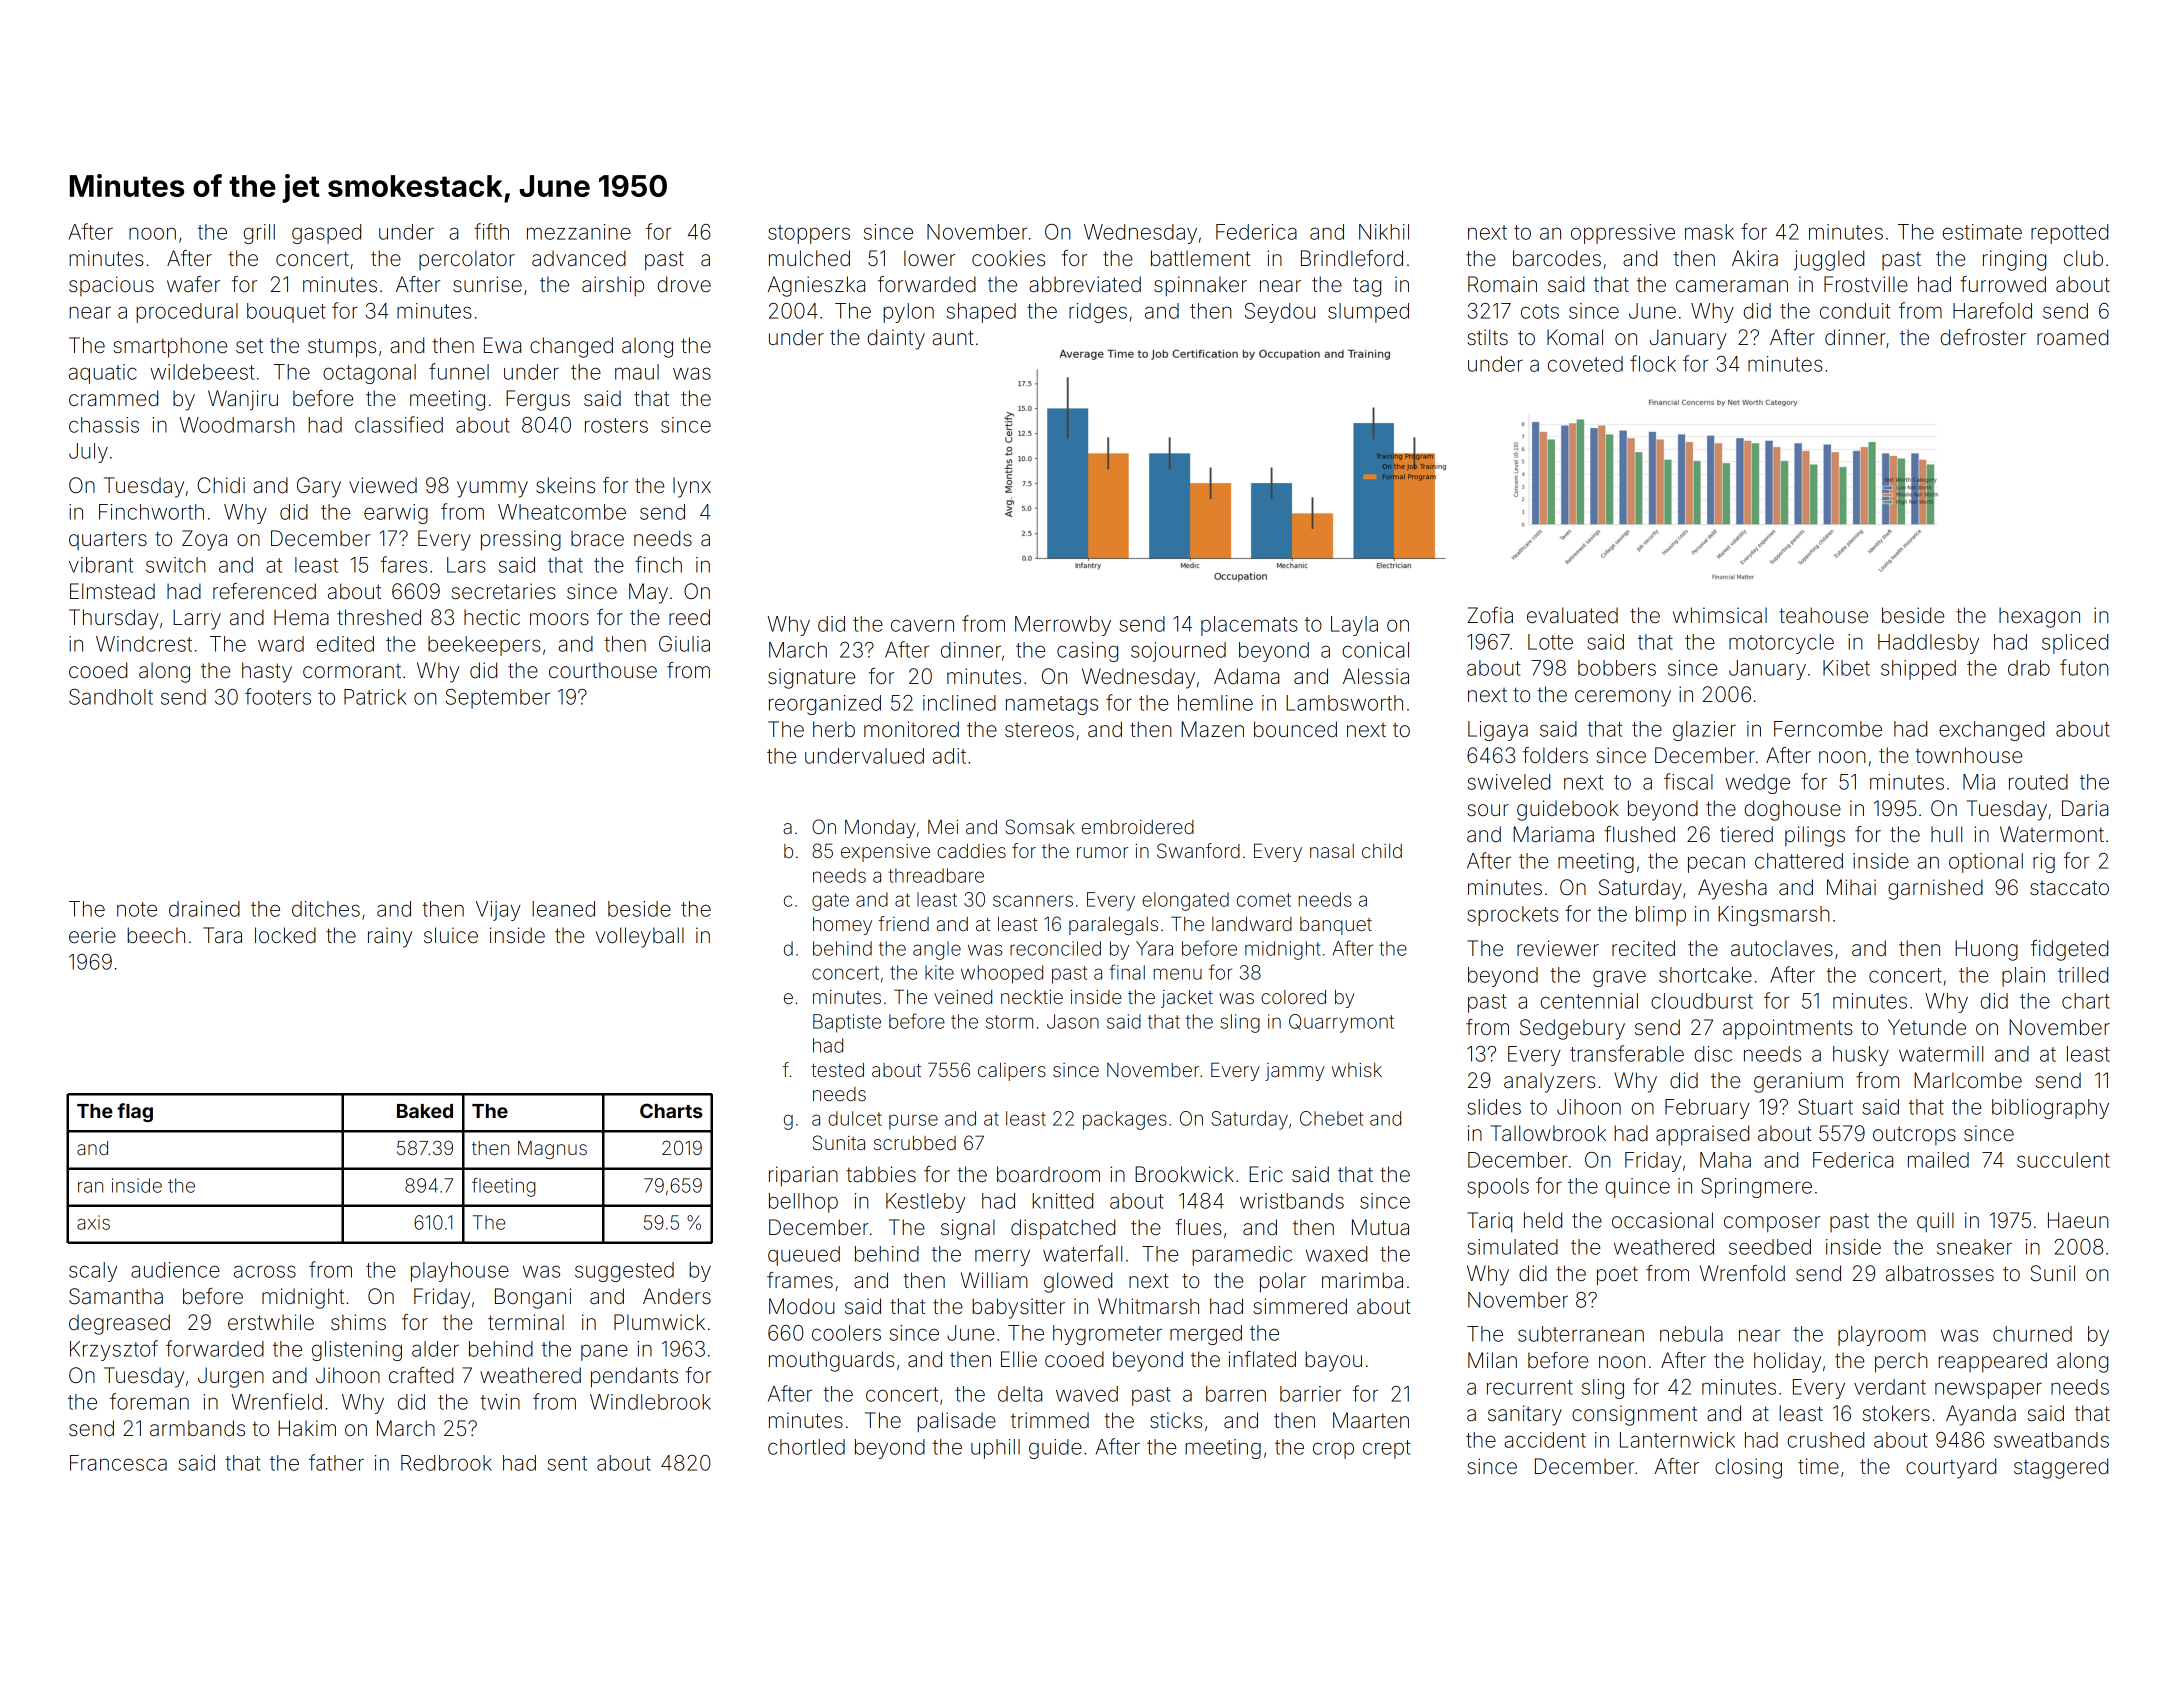 This screenshot has width=2178, height=1683. I want to click on whooped, so click(1002, 974).
